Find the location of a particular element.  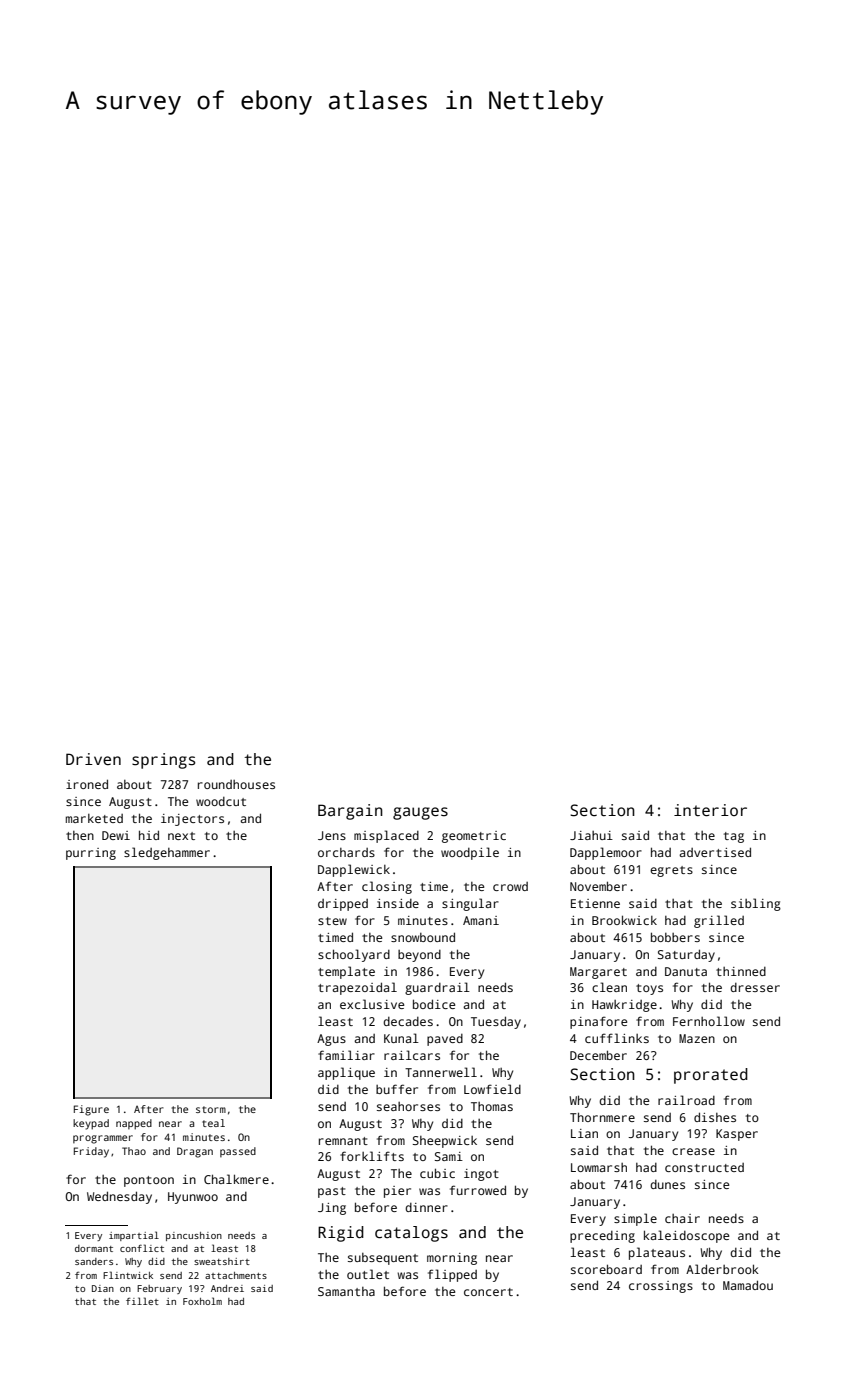

Wednesday is located at coordinates (119, 1197).
